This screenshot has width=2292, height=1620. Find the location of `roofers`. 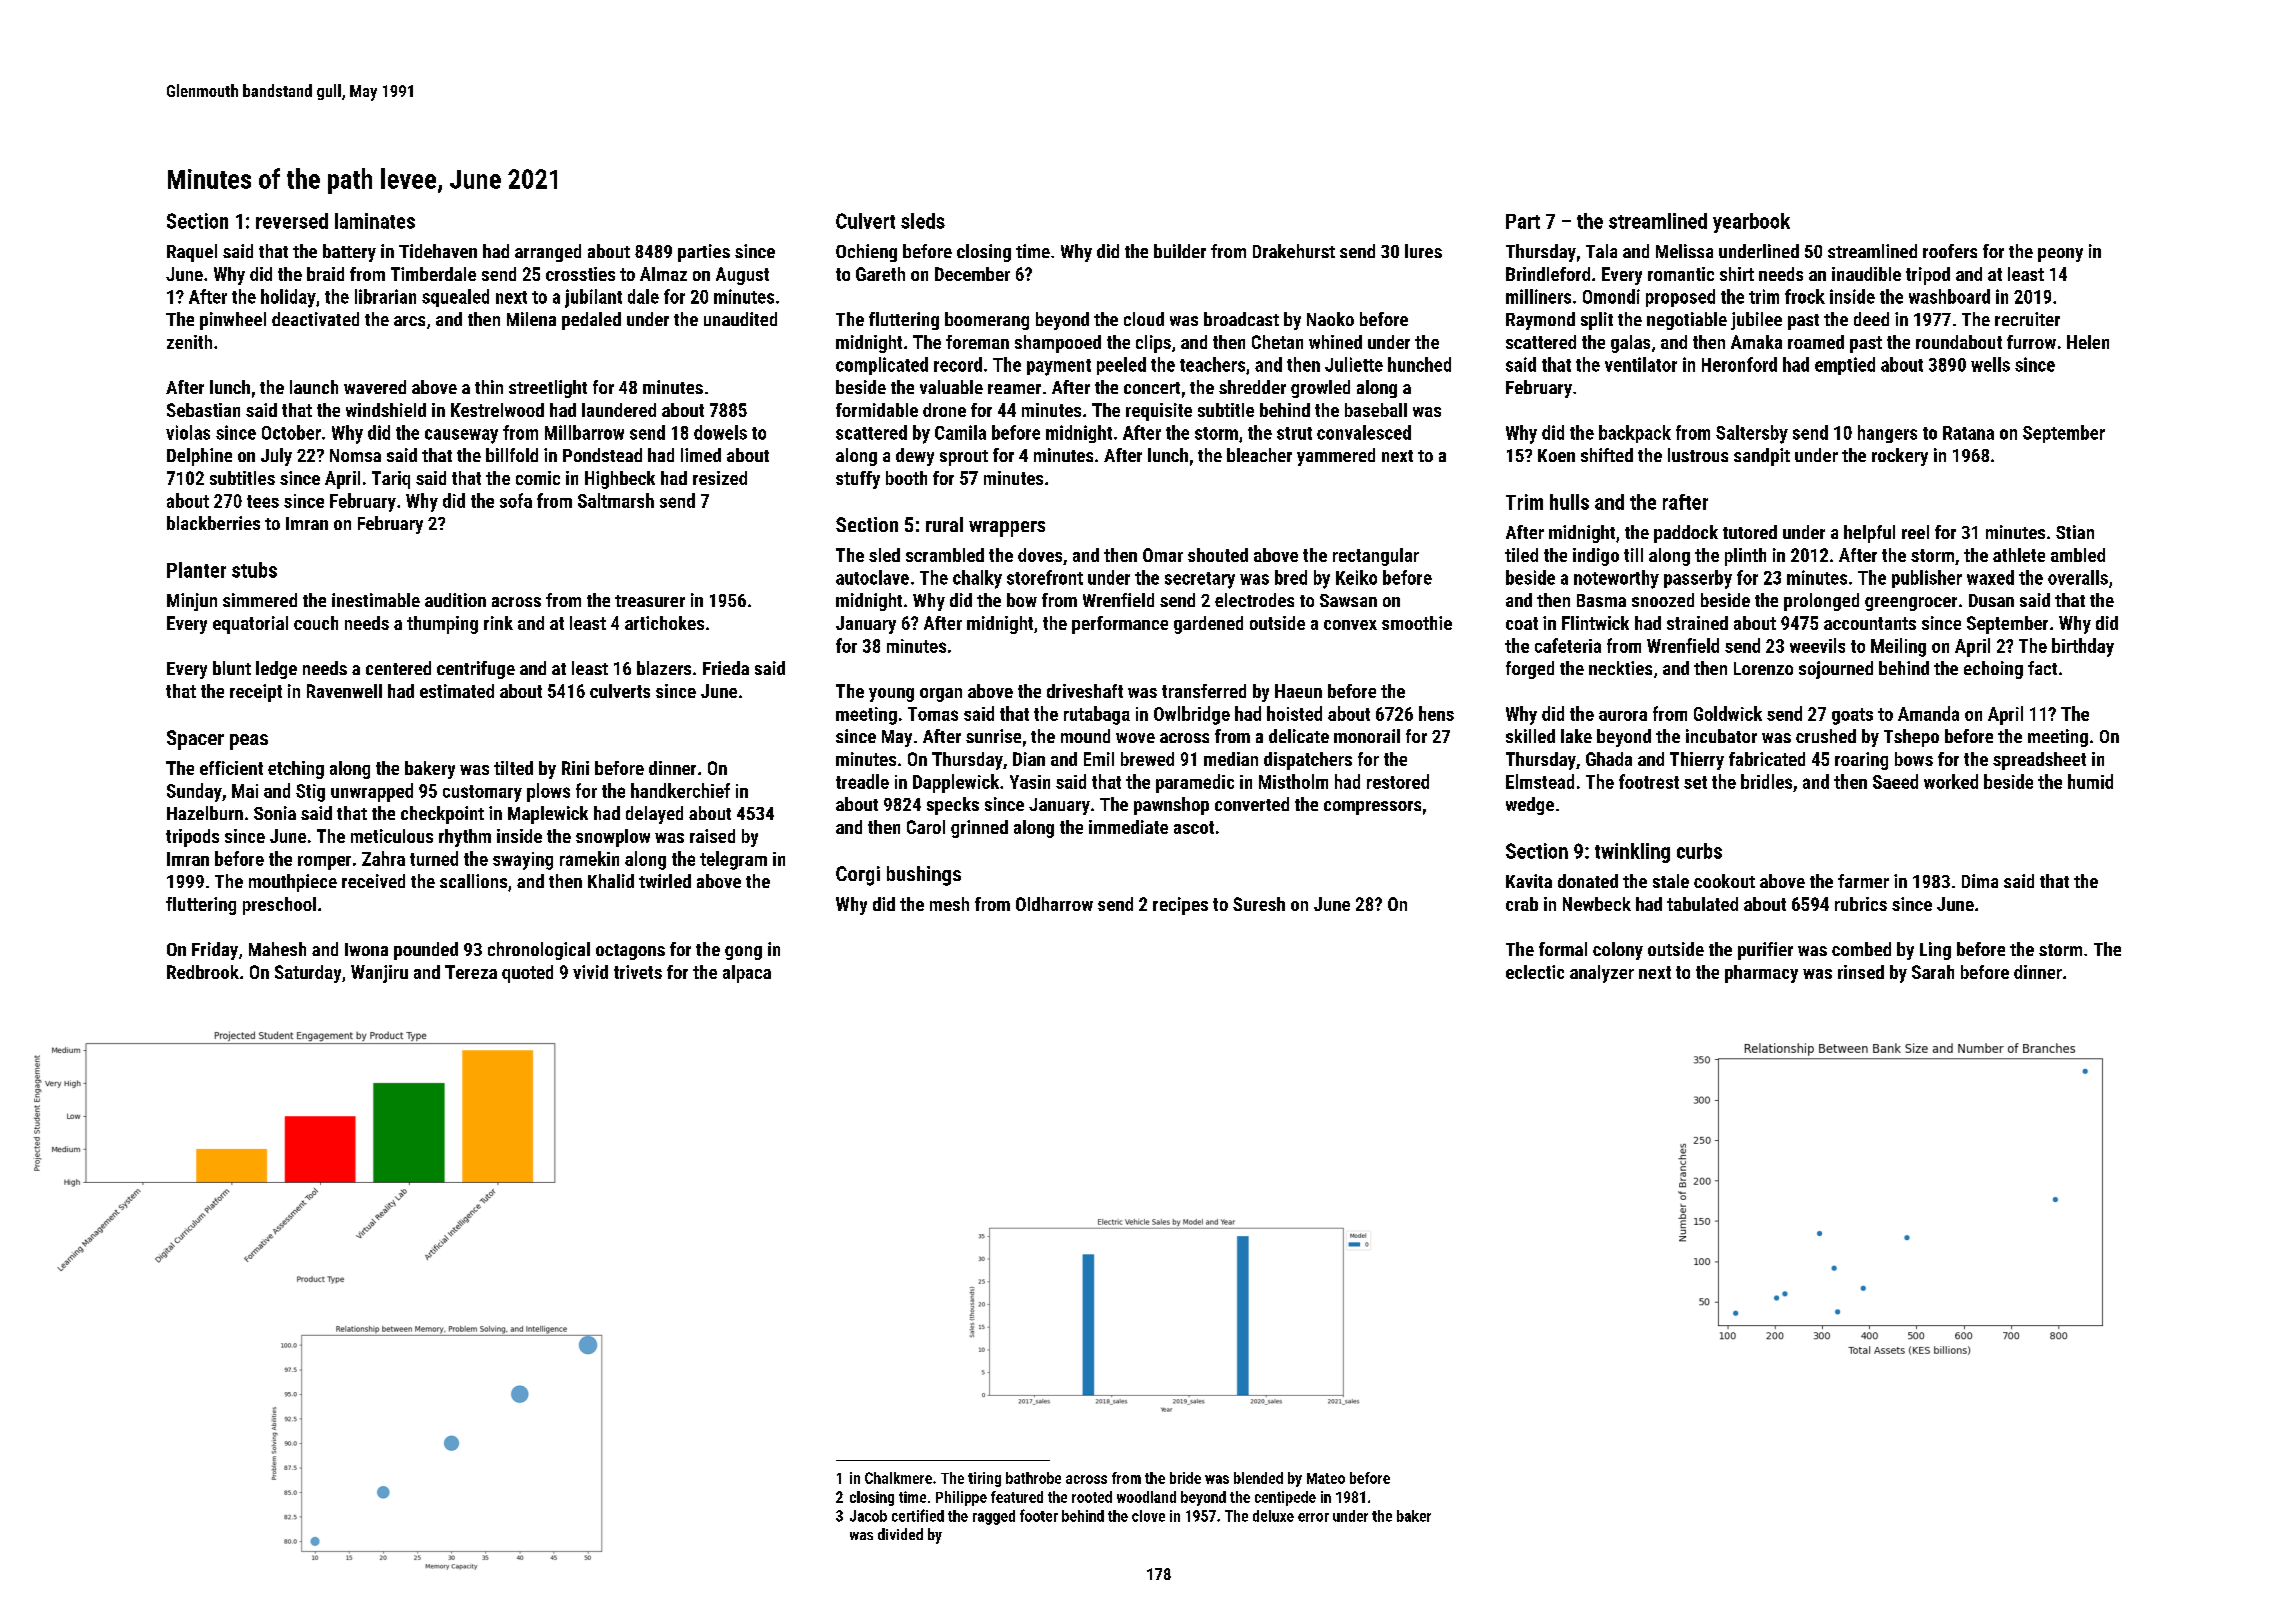

roofers is located at coordinates (1950, 251).
